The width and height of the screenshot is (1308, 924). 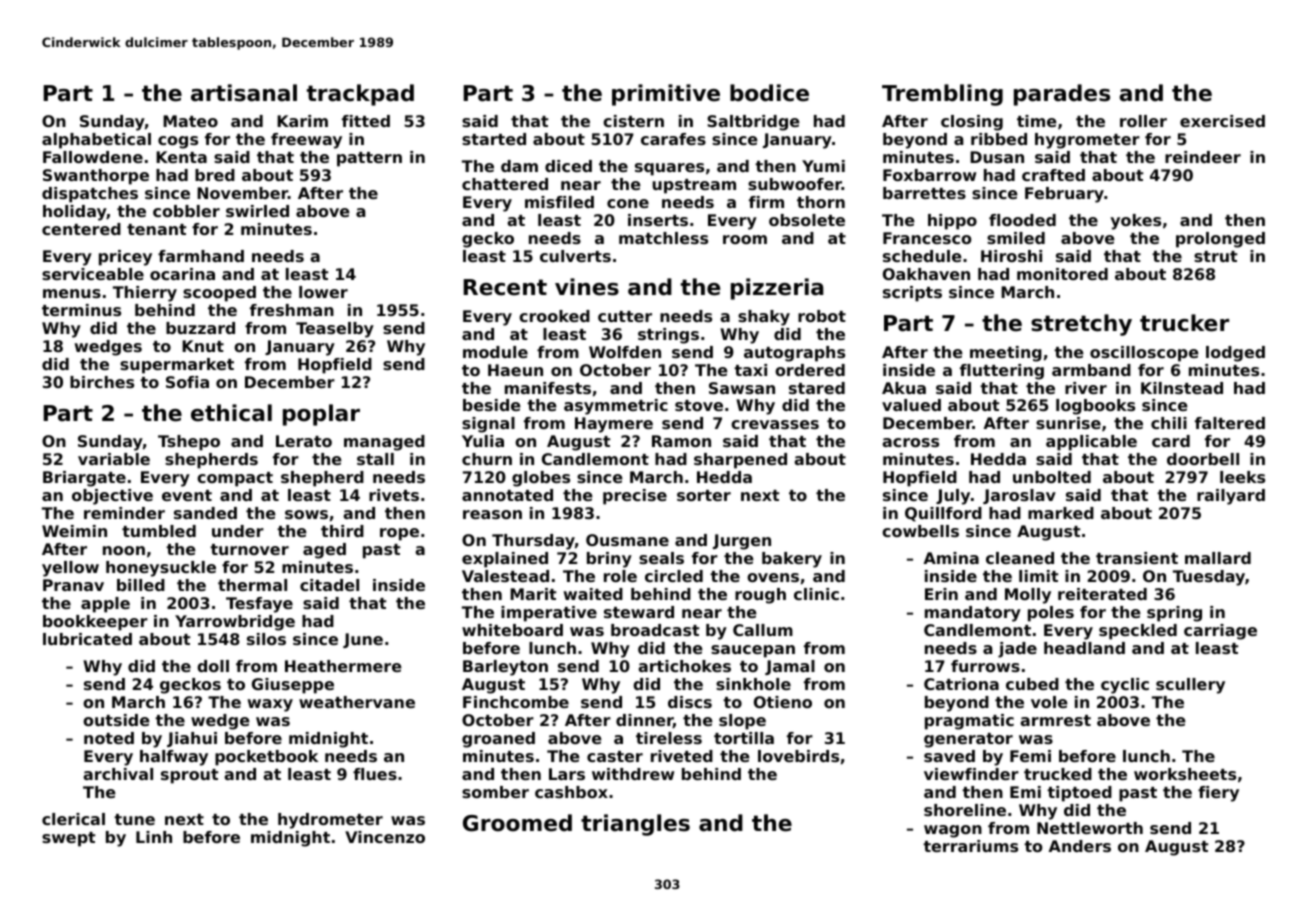 I want to click on Anders, so click(x=1080, y=846).
